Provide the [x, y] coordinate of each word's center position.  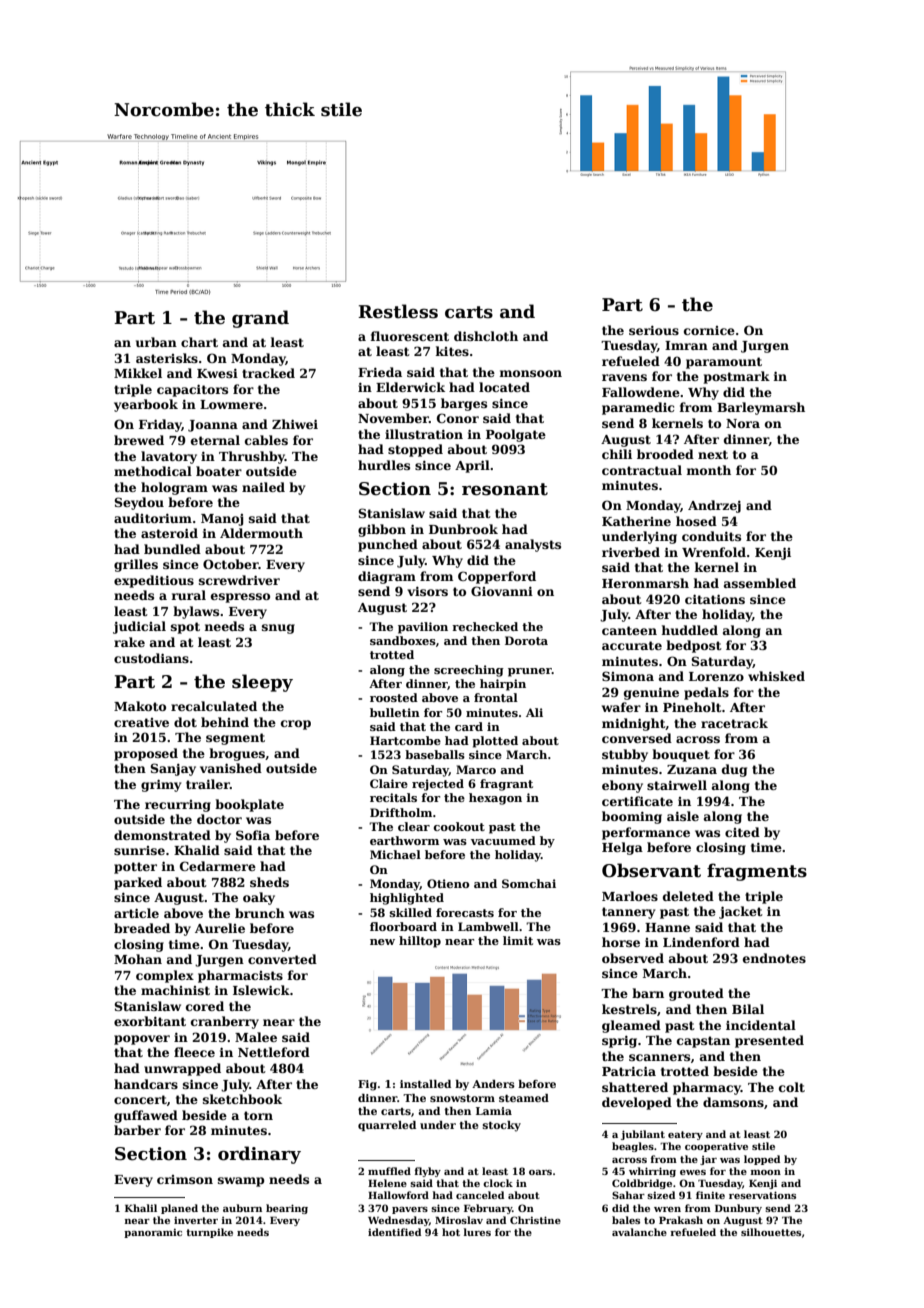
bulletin [395, 712]
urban [156, 342]
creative [141, 722]
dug [734, 770]
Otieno [448, 883]
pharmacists [240, 976]
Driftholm [401, 812]
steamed [524, 1098]
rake [129, 642]
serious [654, 330]
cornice [709, 330]
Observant [651, 870]
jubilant [643, 1135]
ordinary [259, 1155]
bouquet [681, 755]
